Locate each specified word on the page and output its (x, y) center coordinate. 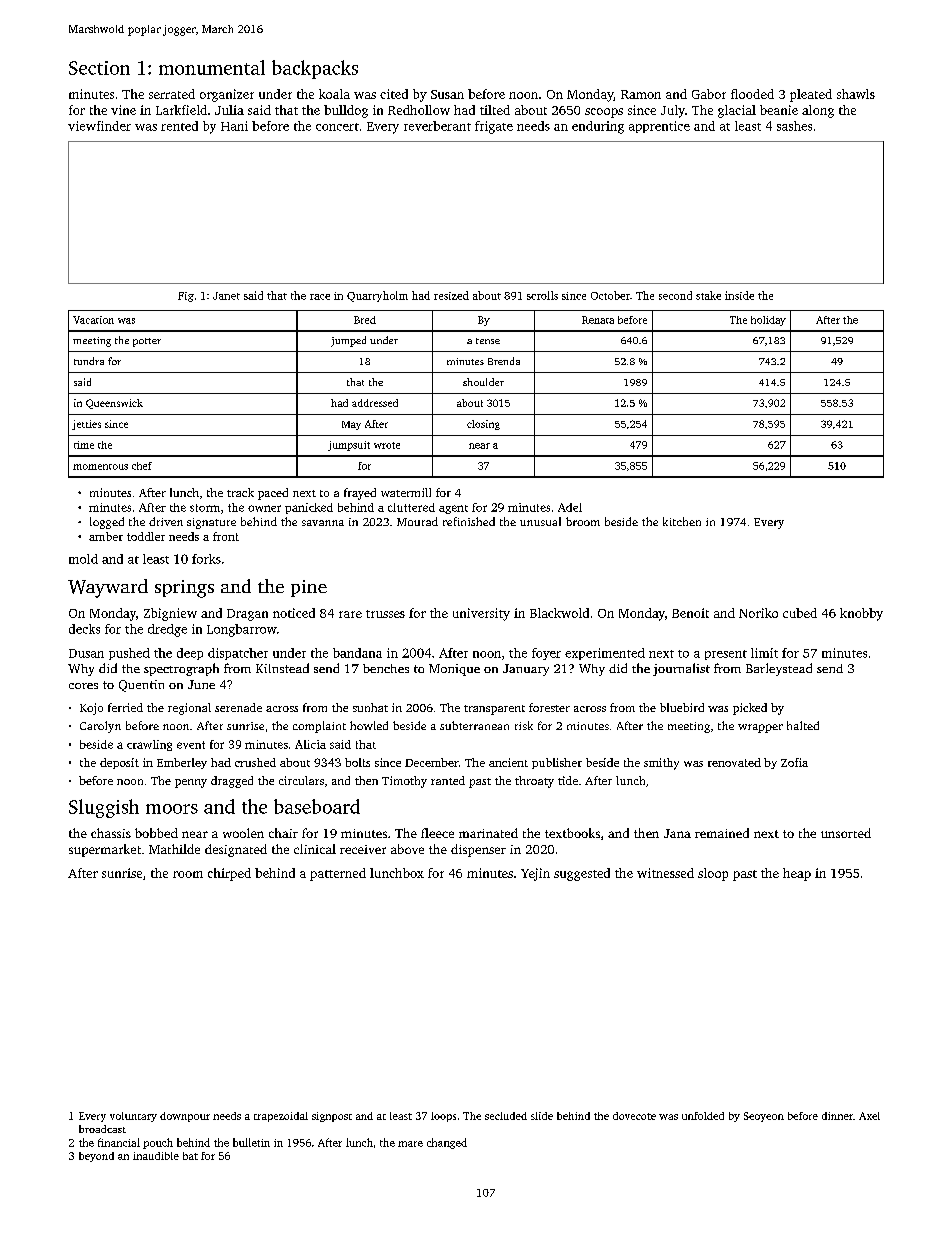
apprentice (659, 127)
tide (568, 780)
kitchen (682, 521)
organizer (227, 95)
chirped (229, 874)
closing (483, 425)
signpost (332, 1117)
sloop (713, 874)
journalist (681, 669)
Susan (447, 94)
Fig (186, 297)
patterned (338, 874)
